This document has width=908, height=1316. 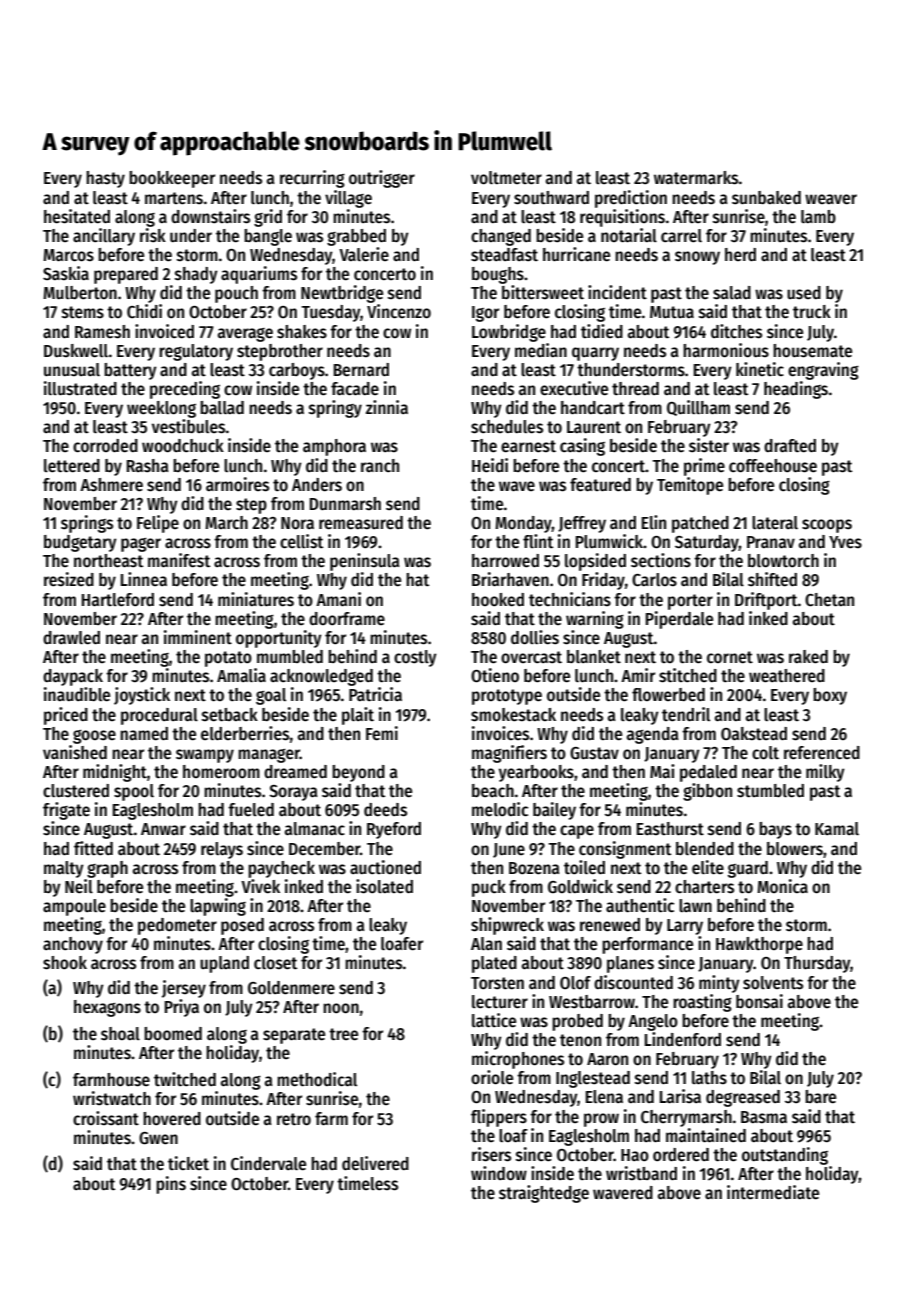 I want to click on straightedge, so click(x=544, y=1194).
